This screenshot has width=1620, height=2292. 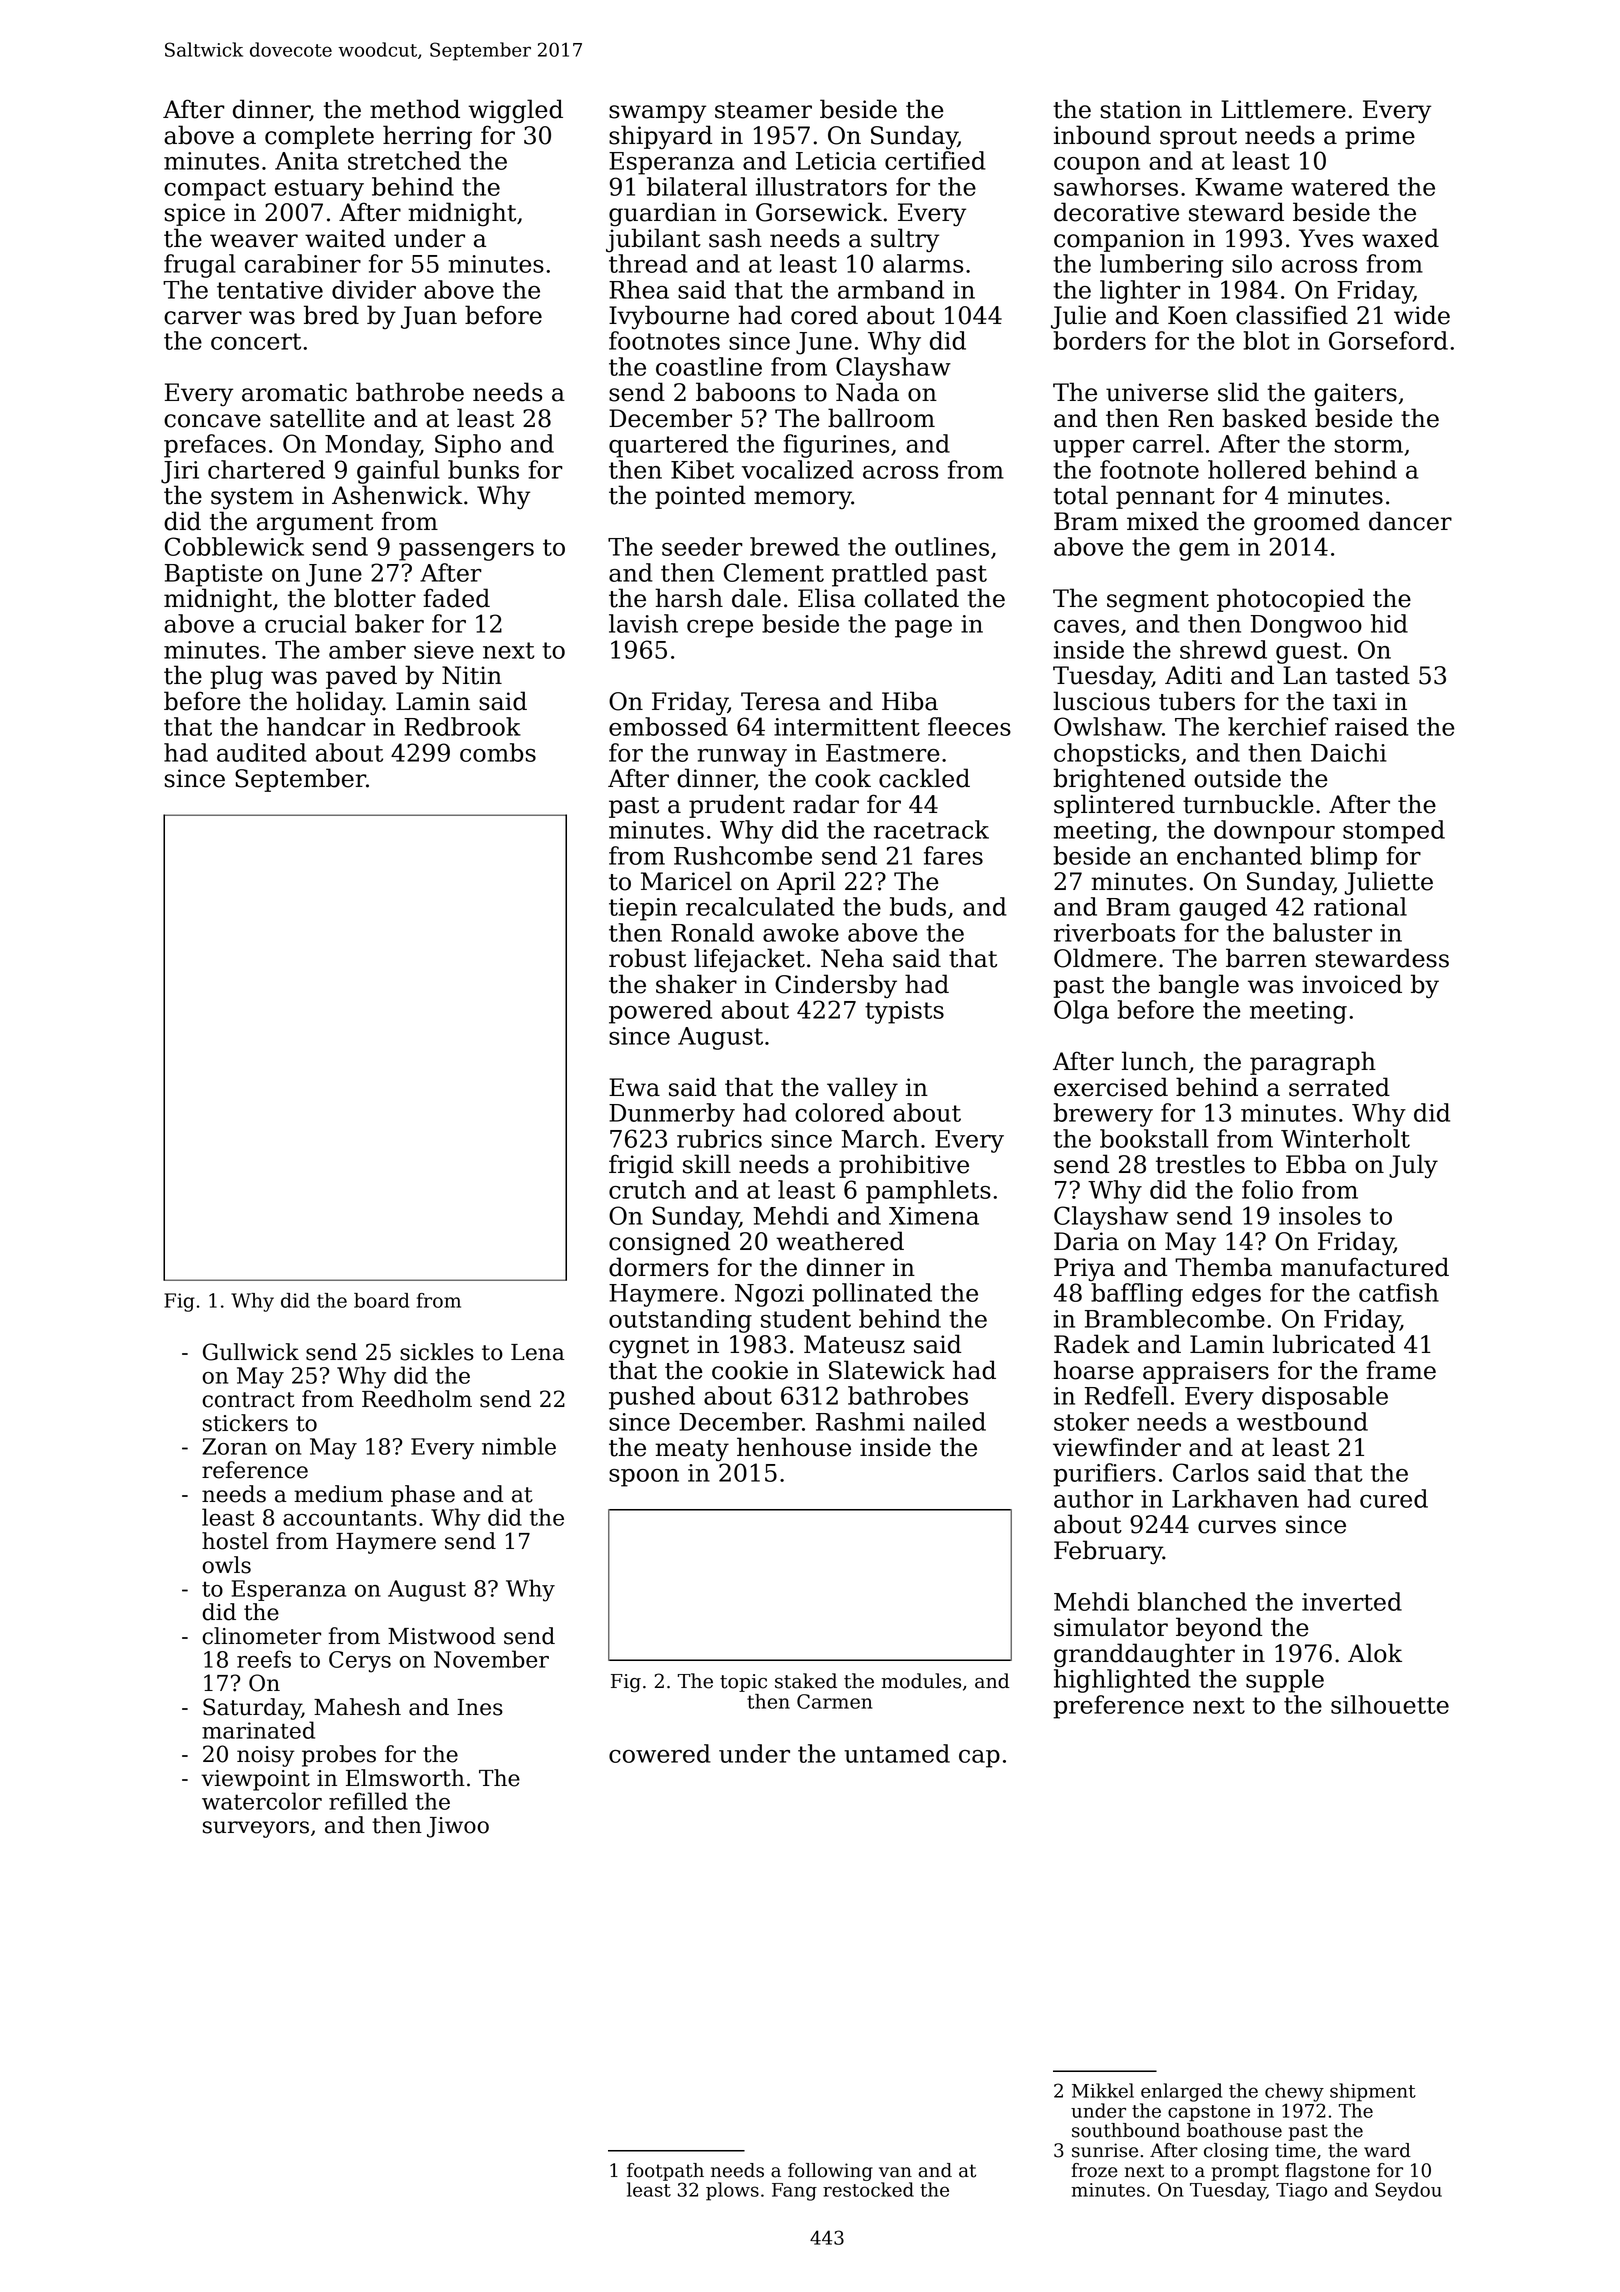 I want to click on Littlemere, so click(x=1283, y=109).
